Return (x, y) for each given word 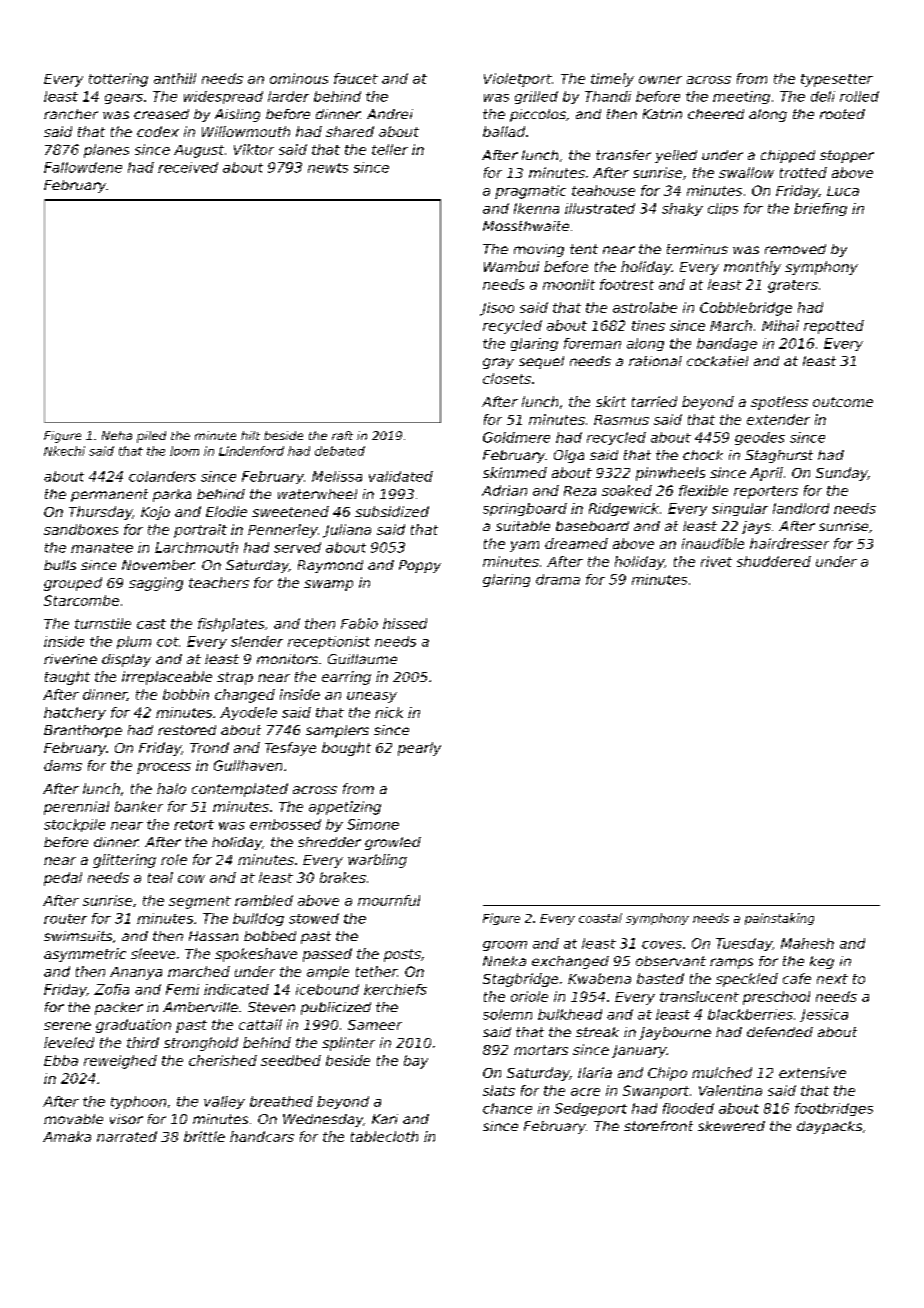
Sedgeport (590, 1109)
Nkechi (64, 451)
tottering (118, 80)
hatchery (75, 713)
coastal (600, 918)
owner (660, 80)
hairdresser (789, 543)
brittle (204, 1136)
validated (401, 476)
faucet (356, 78)
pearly (419, 749)
